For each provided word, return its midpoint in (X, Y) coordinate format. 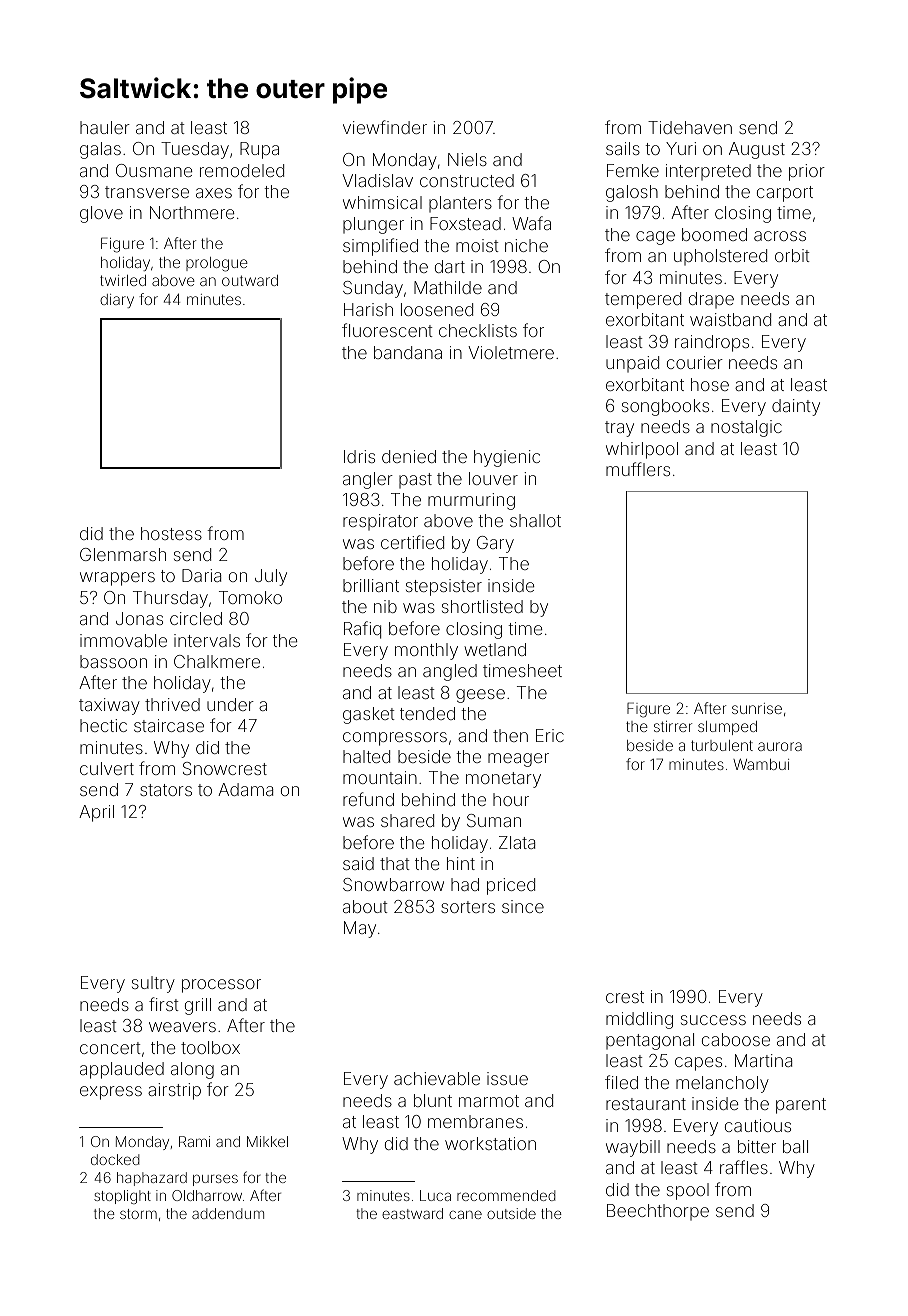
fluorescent (387, 330)
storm (138, 1214)
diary (117, 301)
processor (221, 986)
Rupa (259, 150)
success (713, 1020)
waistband (730, 319)
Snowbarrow (393, 884)
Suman (494, 820)
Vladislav (377, 180)
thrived (172, 704)
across (780, 236)
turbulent (722, 745)
